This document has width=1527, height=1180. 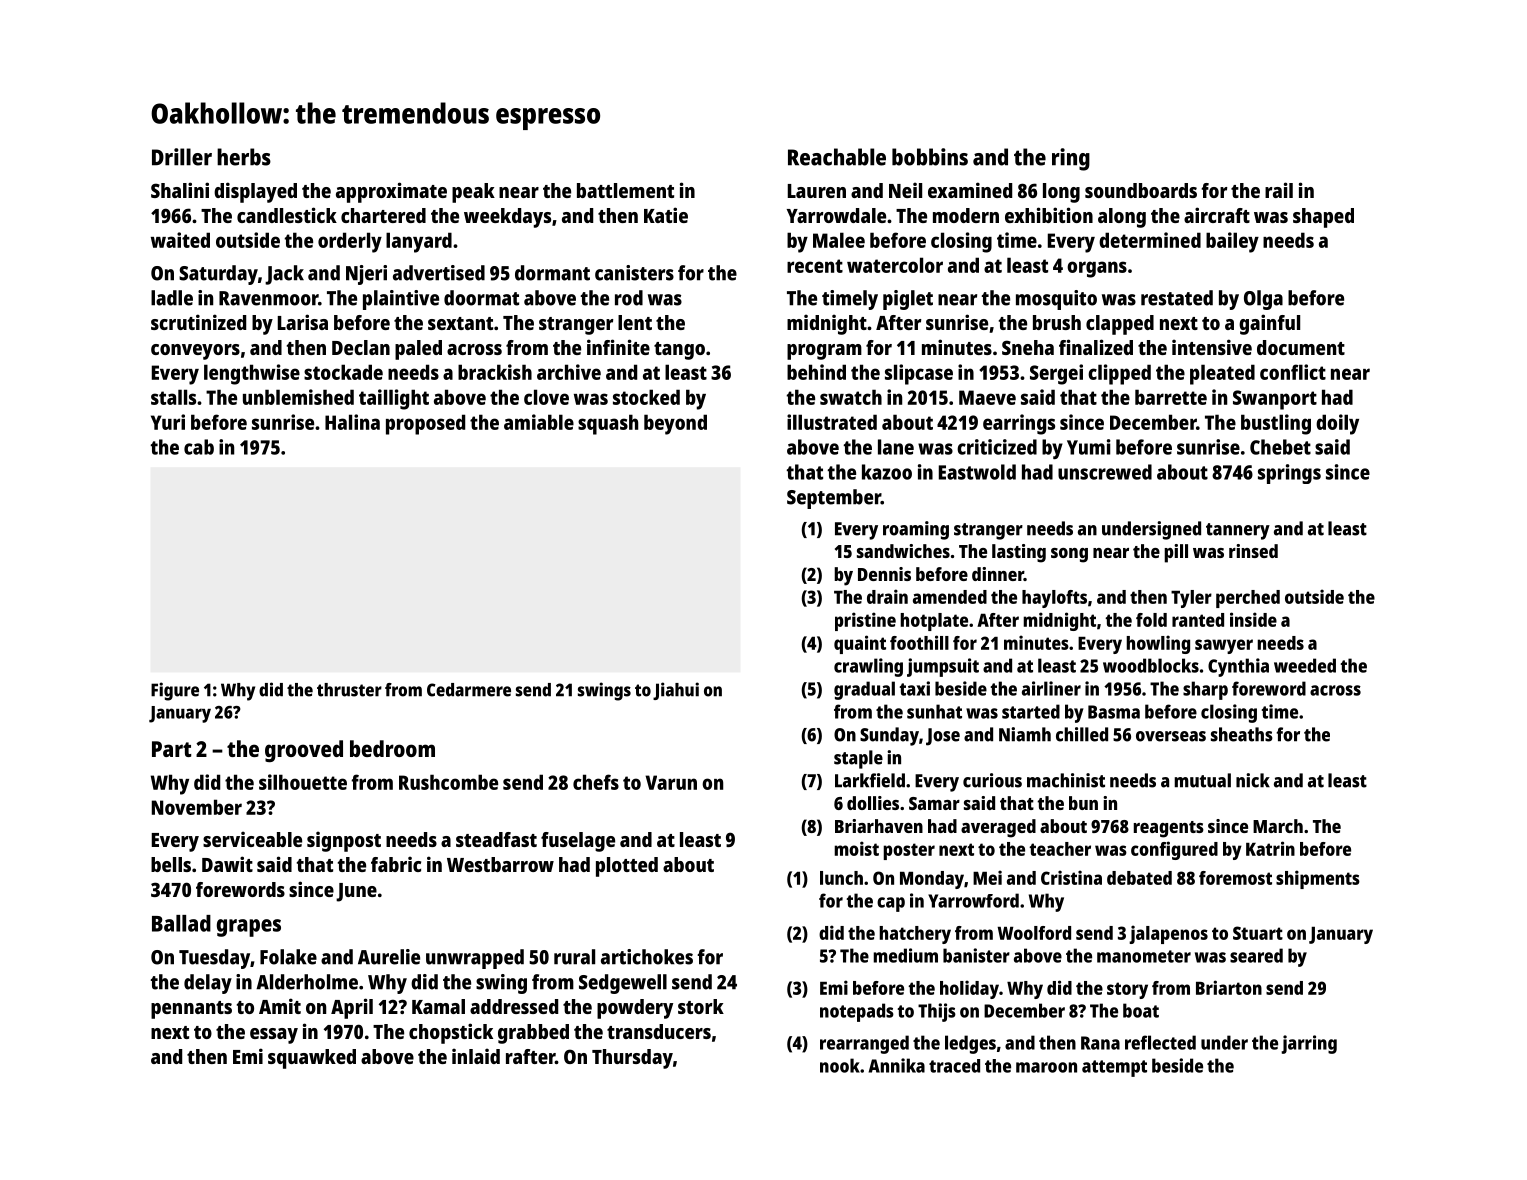 I want to click on mutual, so click(x=1202, y=780).
